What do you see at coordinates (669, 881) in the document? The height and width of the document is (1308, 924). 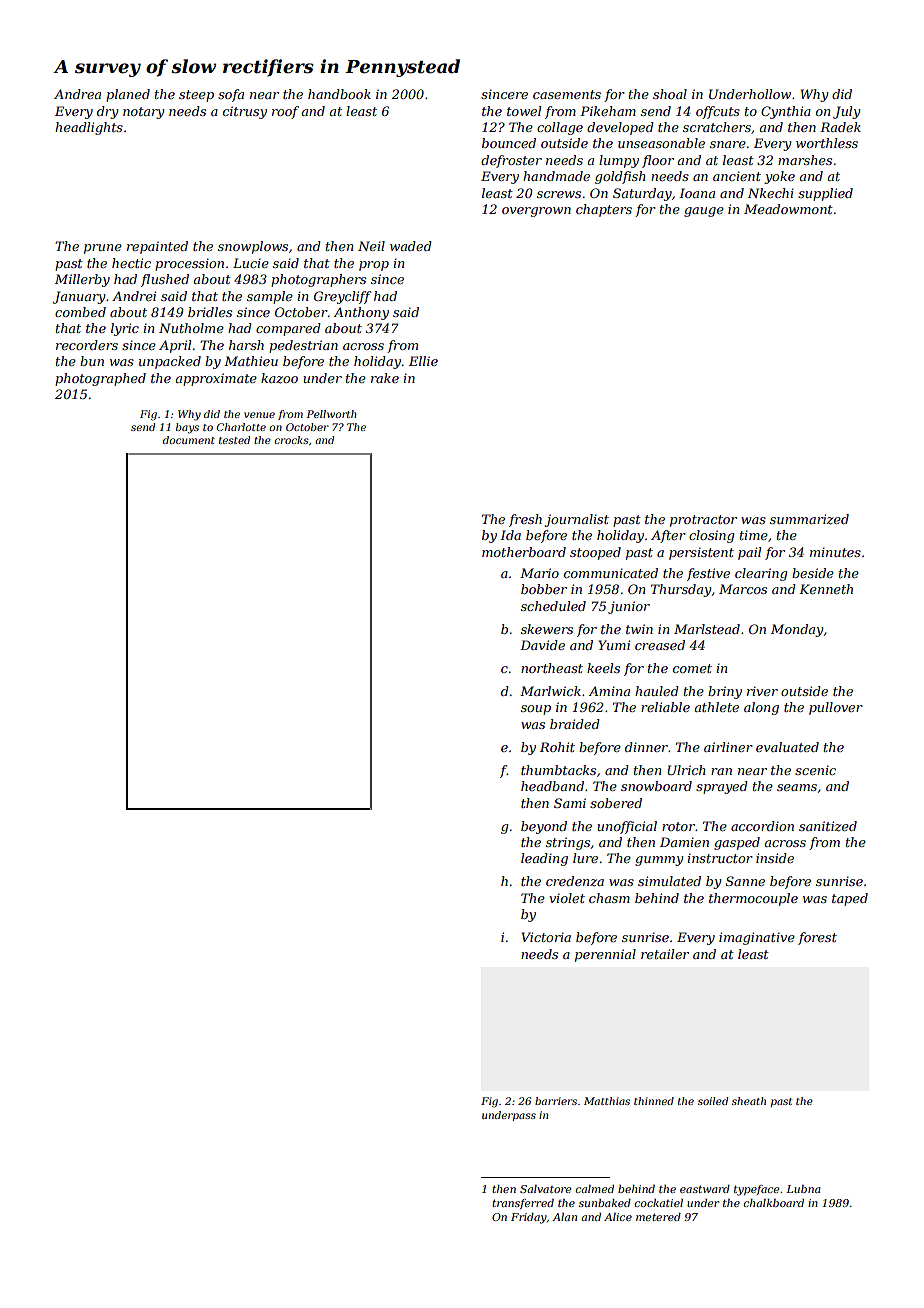 I see `simulated` at bounding box center [669, 881].
